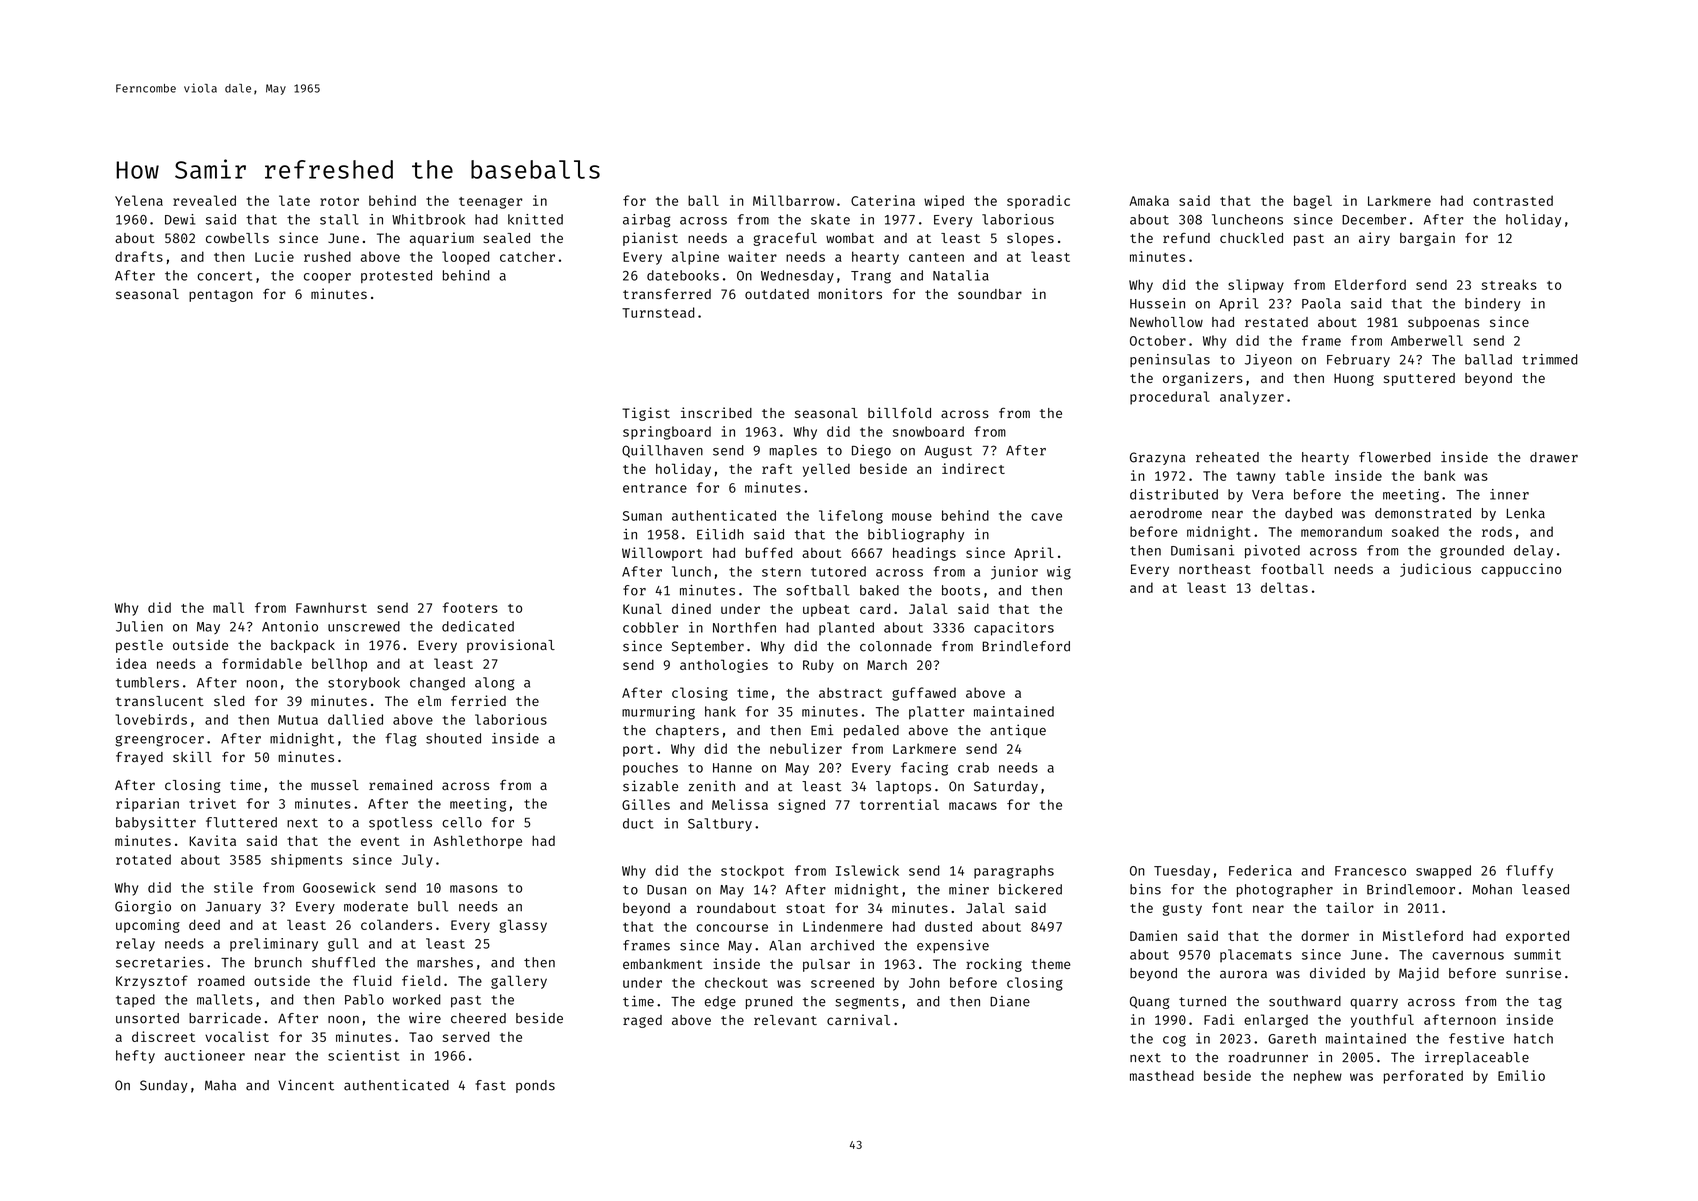 This screenshot has width=1698, height=1201. I want to click on fluffy, so click(1529, 872).
